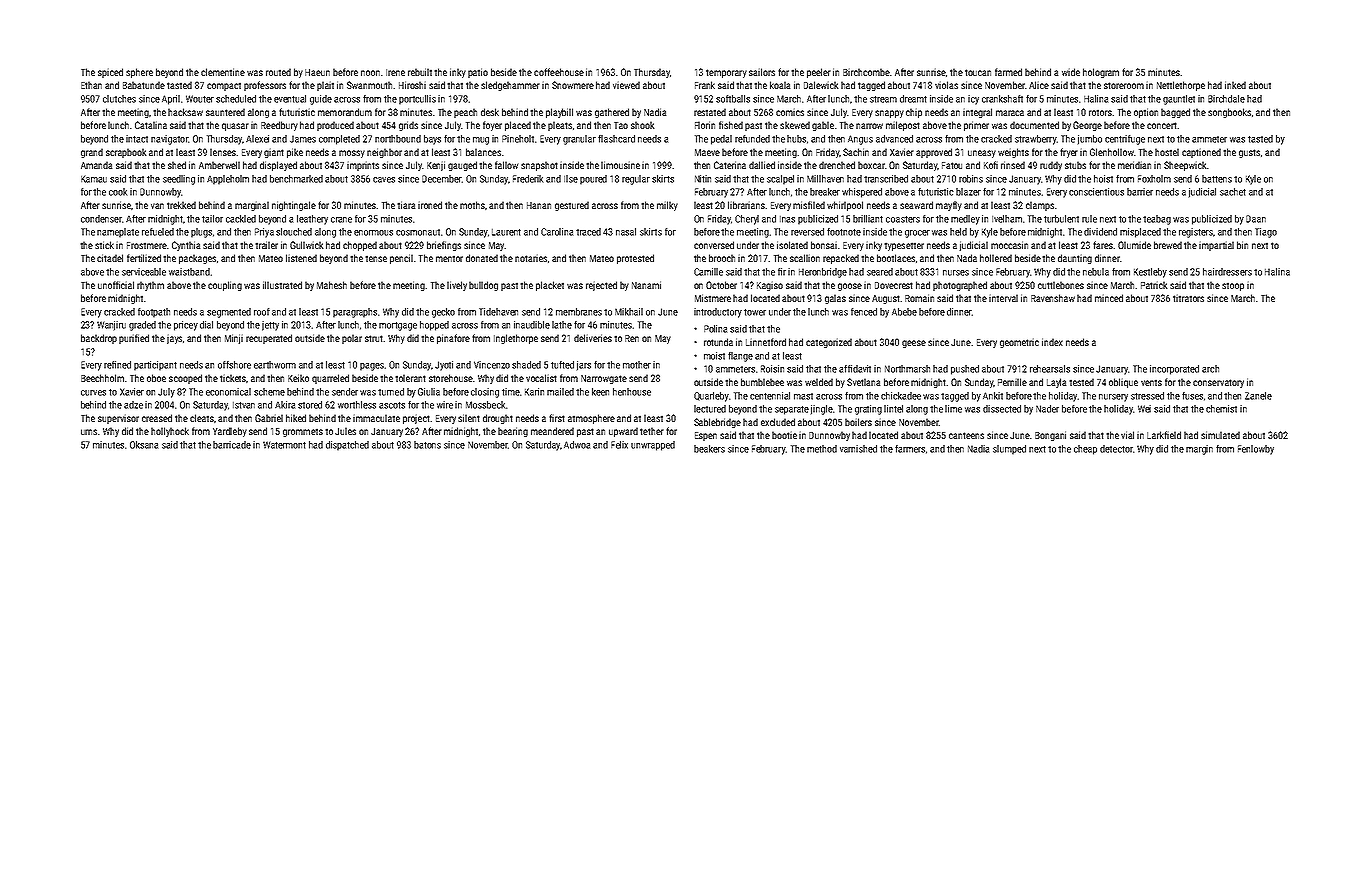 This document has height=887, width=1372. What do you see at coordinates (1249, 153) in the document?
I see `gusts` at bounding box center [1249, 153].
